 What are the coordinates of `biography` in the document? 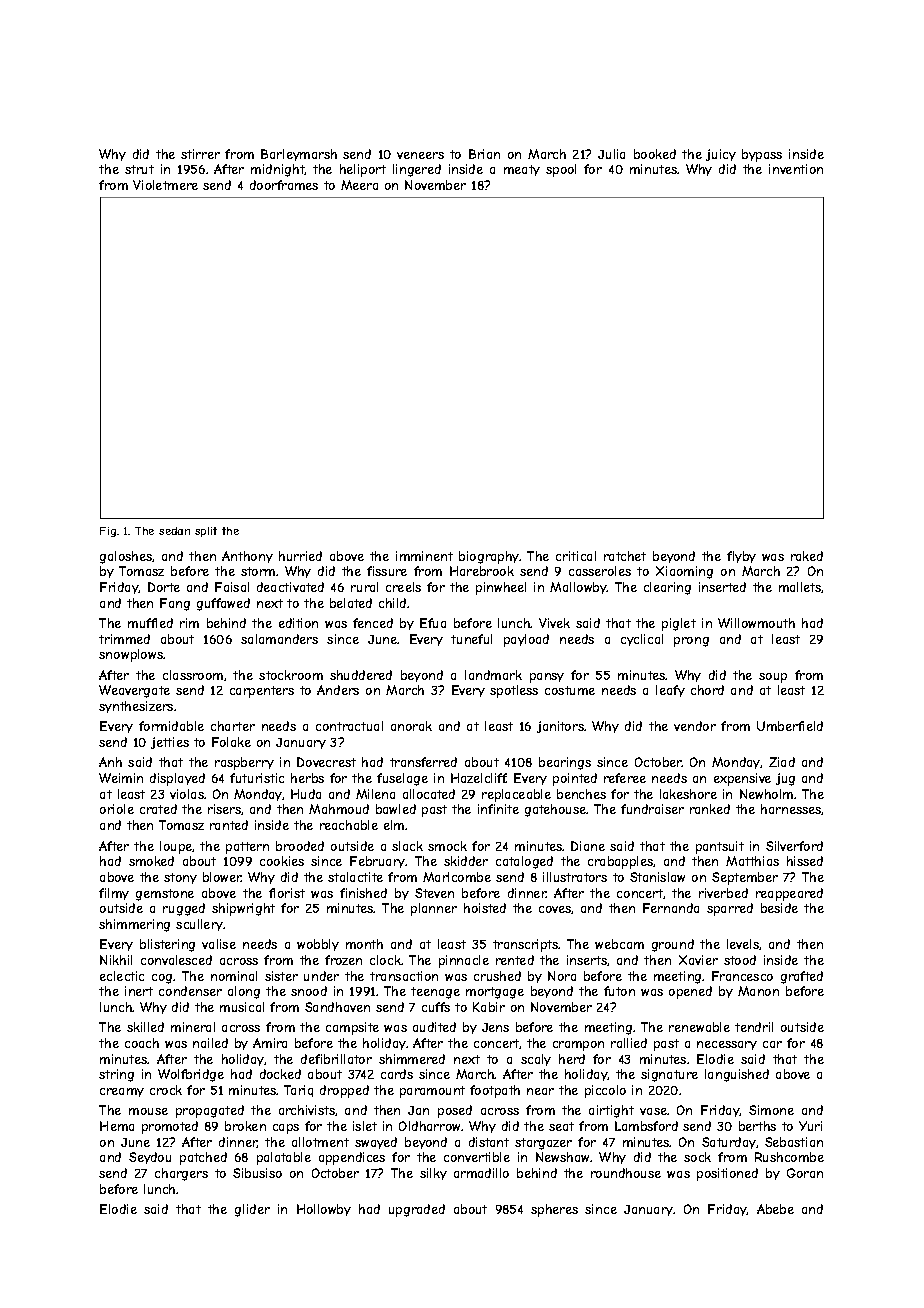 It's located at (489, 557).
